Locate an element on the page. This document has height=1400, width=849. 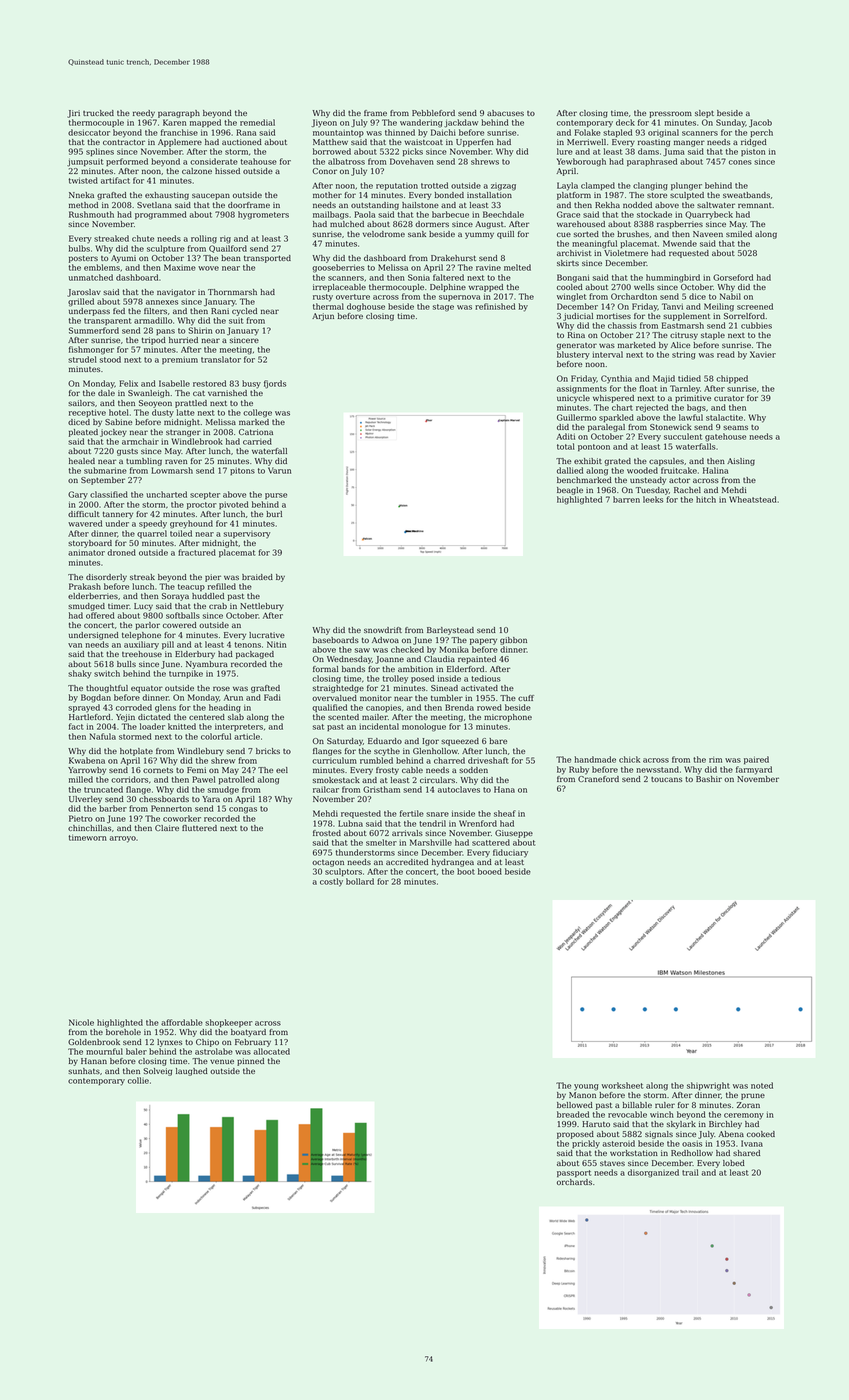
Jiyeon is located at coordinates (324, 123).
